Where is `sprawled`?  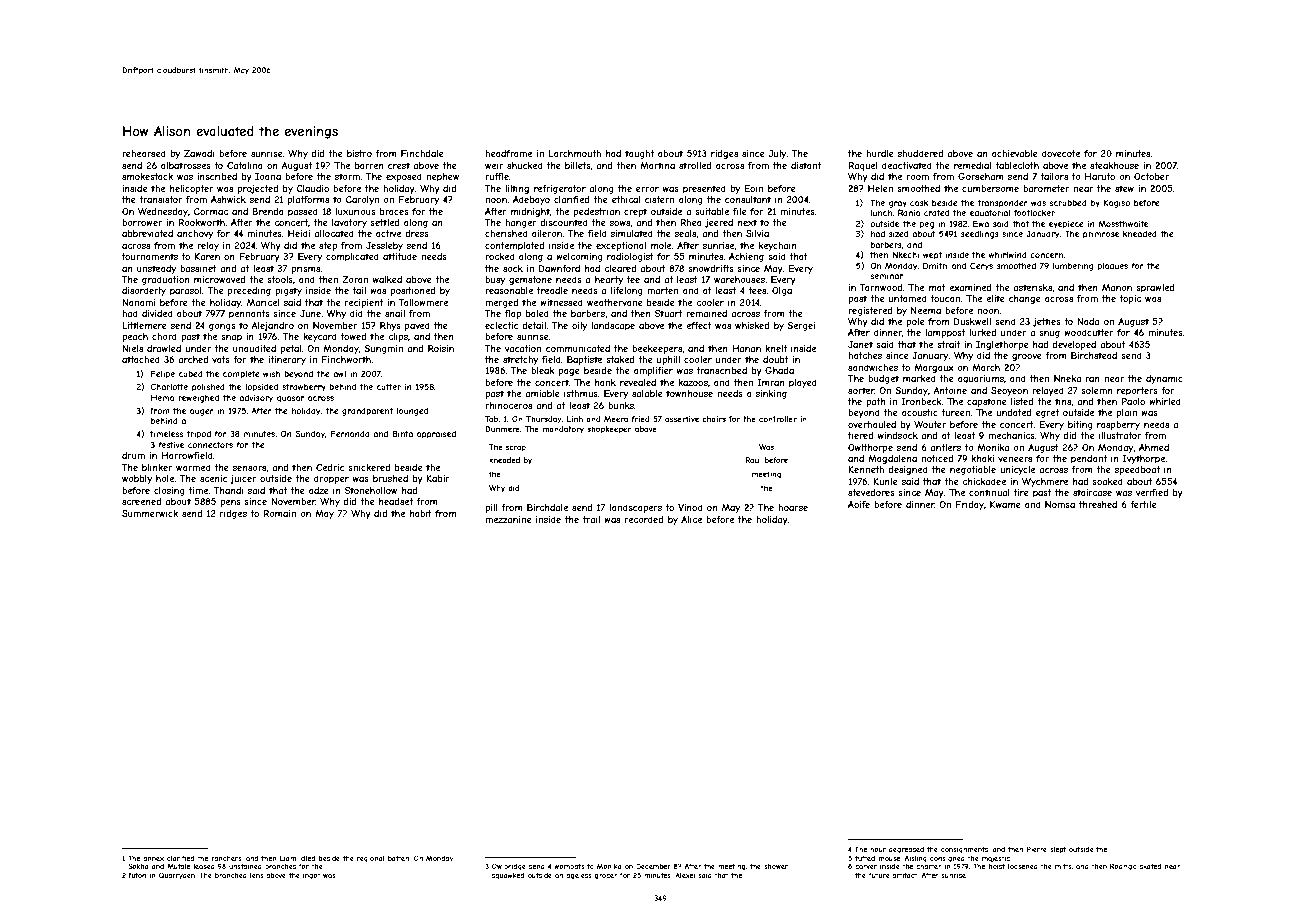 sprawled is located at coordinates (1155, 288).
